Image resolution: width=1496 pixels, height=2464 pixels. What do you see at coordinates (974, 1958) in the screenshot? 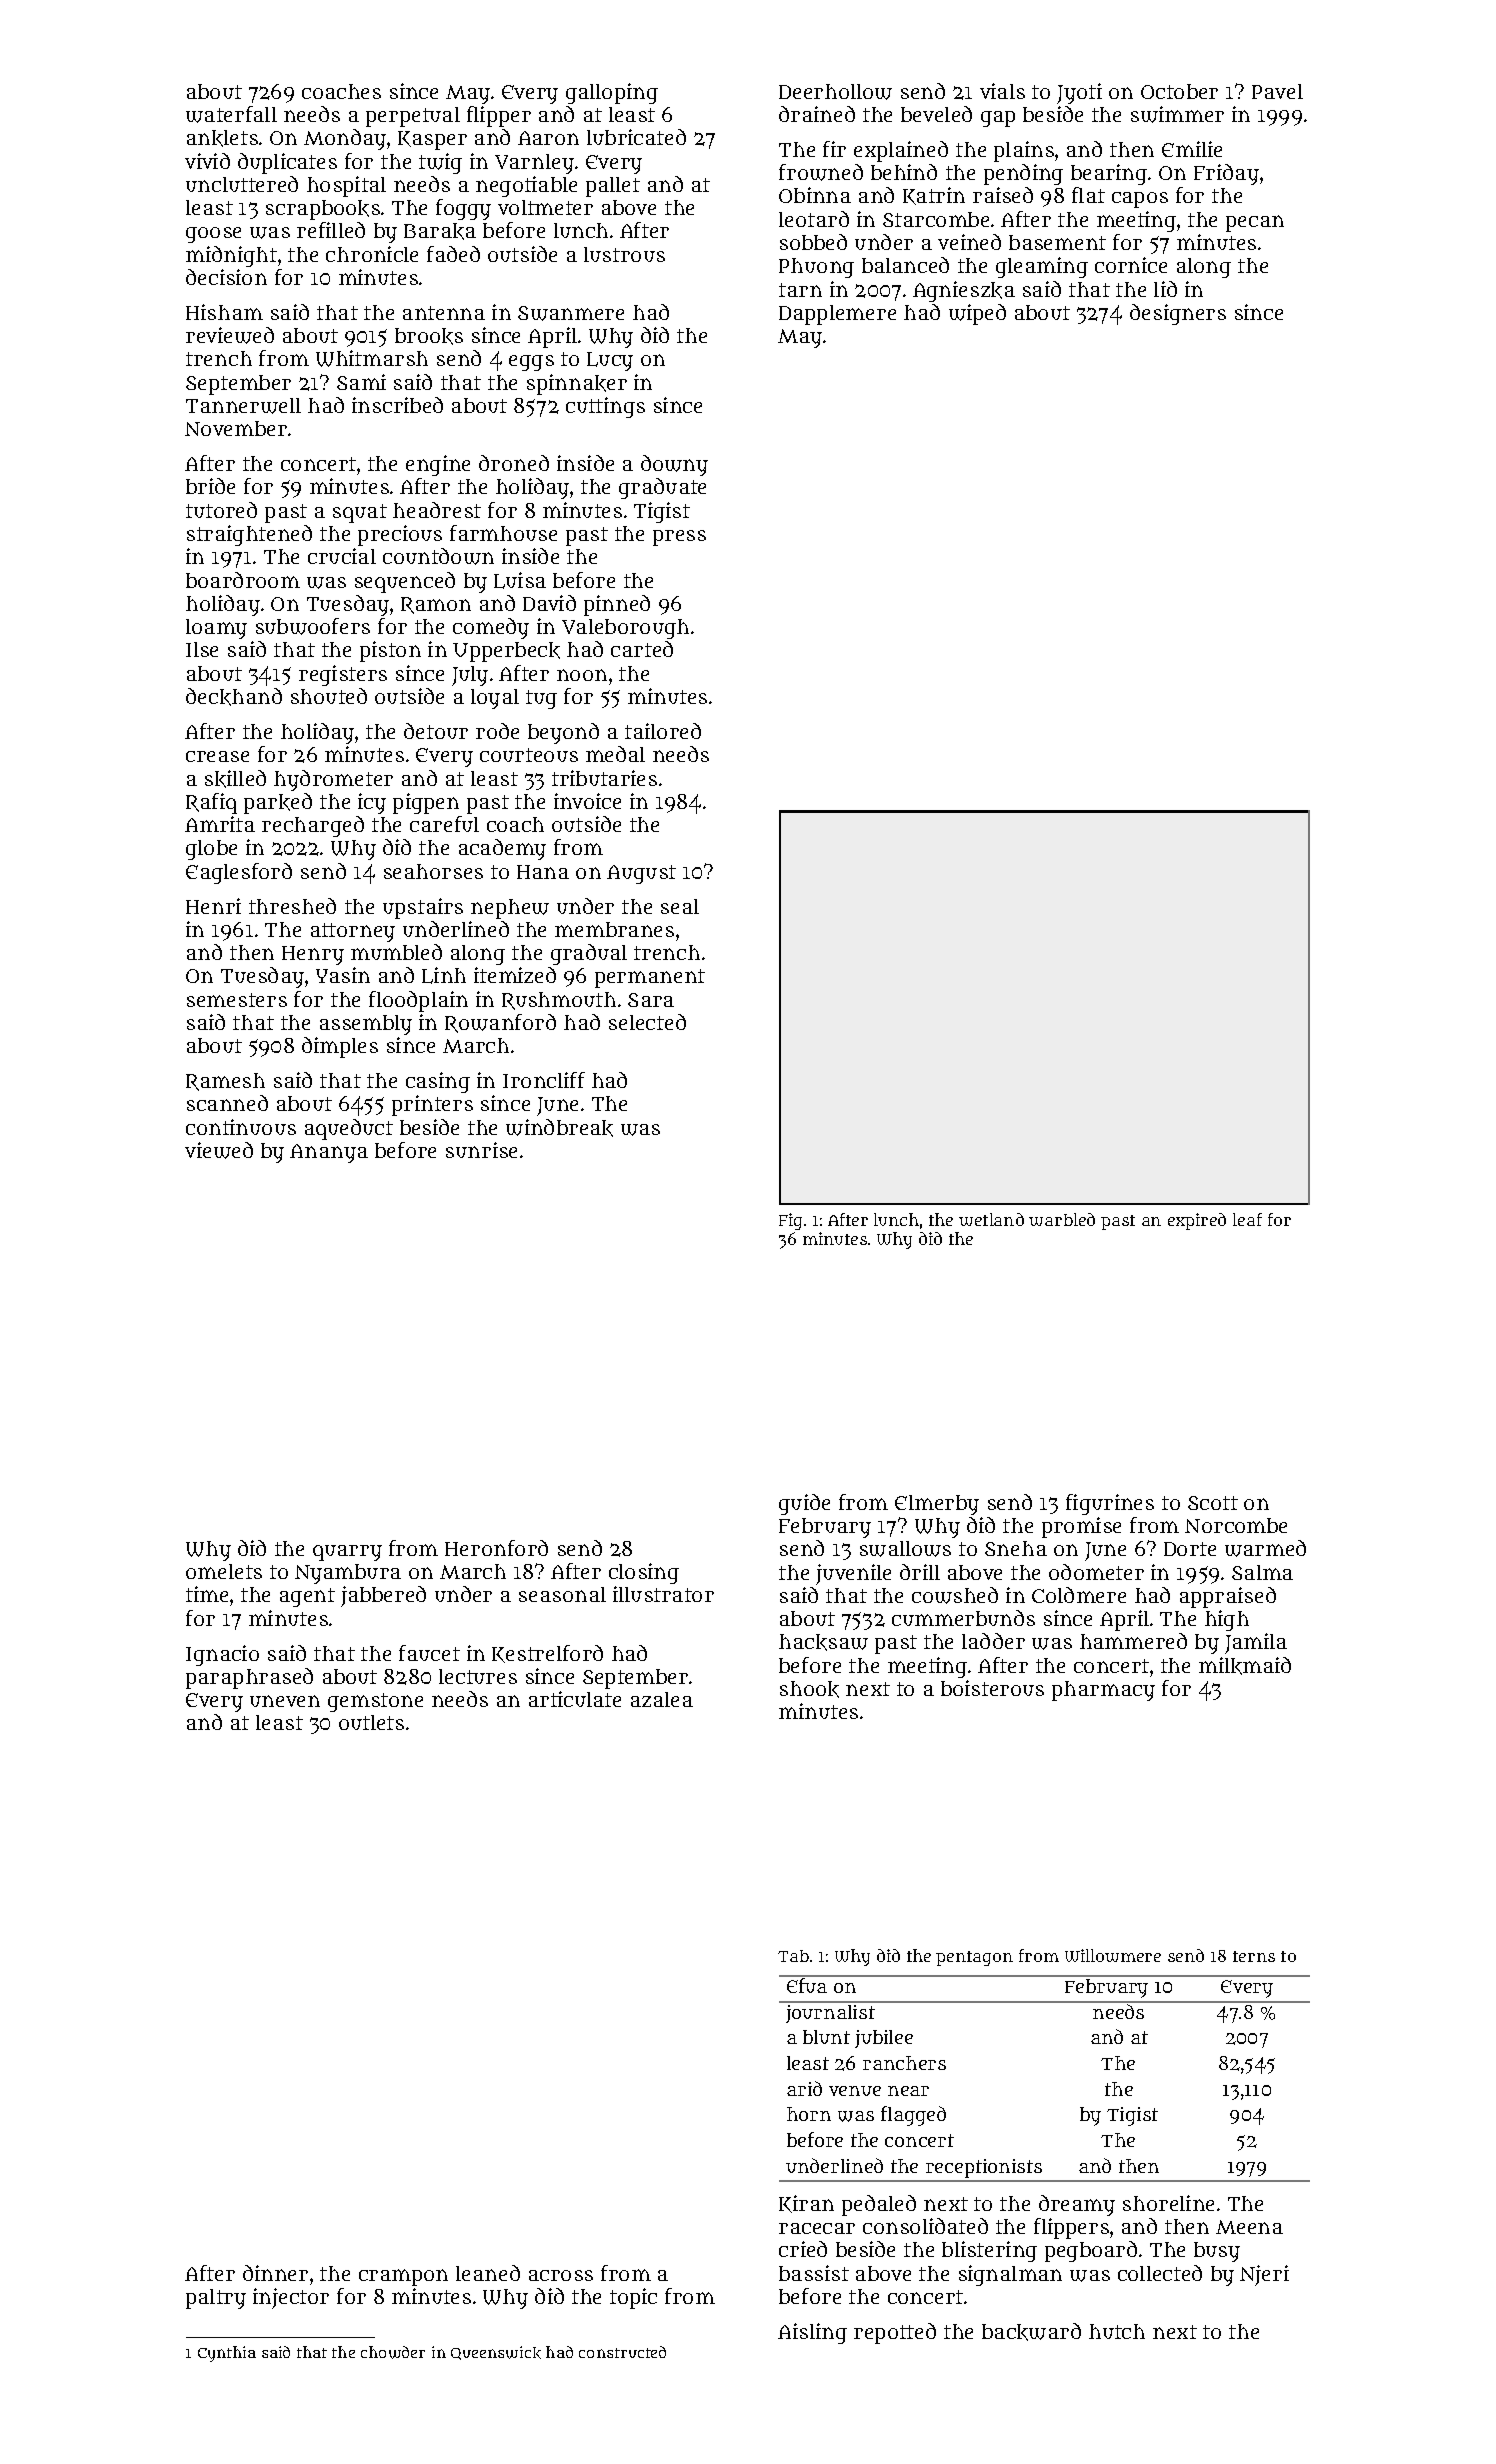
I see `pentagon` at bounding box center [974, 1958].
